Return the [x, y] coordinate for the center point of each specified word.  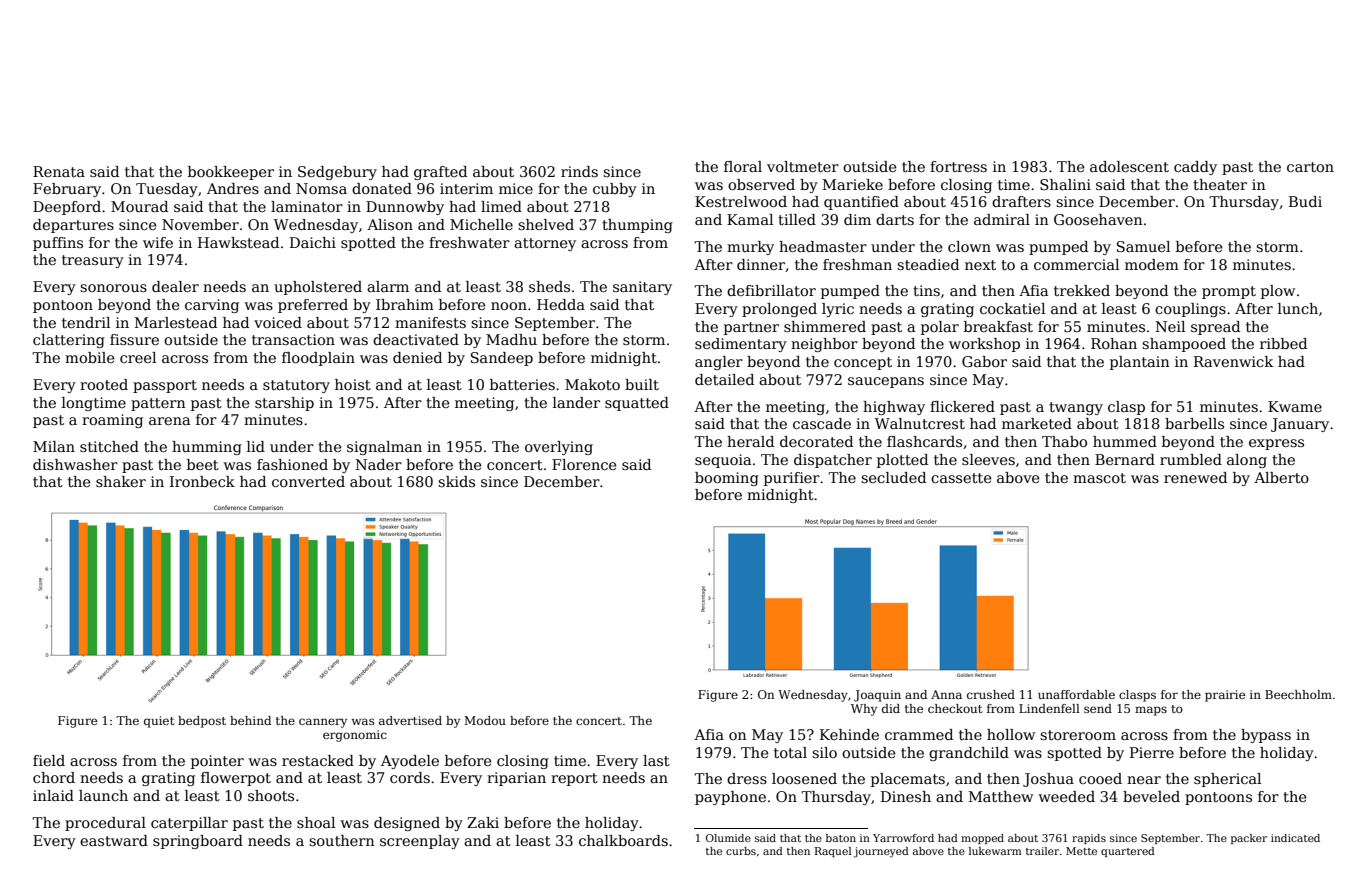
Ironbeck [202, 481]
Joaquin [877, 696]
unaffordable [1076, 694]
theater [1220, 184]
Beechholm [1298, 694]
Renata [59, 171]
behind [250, 720]
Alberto [1281, 477]
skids [456, 481]
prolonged [779, 310]
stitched [109, 446]
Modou [485, 720]
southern [342, 840]
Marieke [853, 184]
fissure [134, 339]
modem [1152, 264]
